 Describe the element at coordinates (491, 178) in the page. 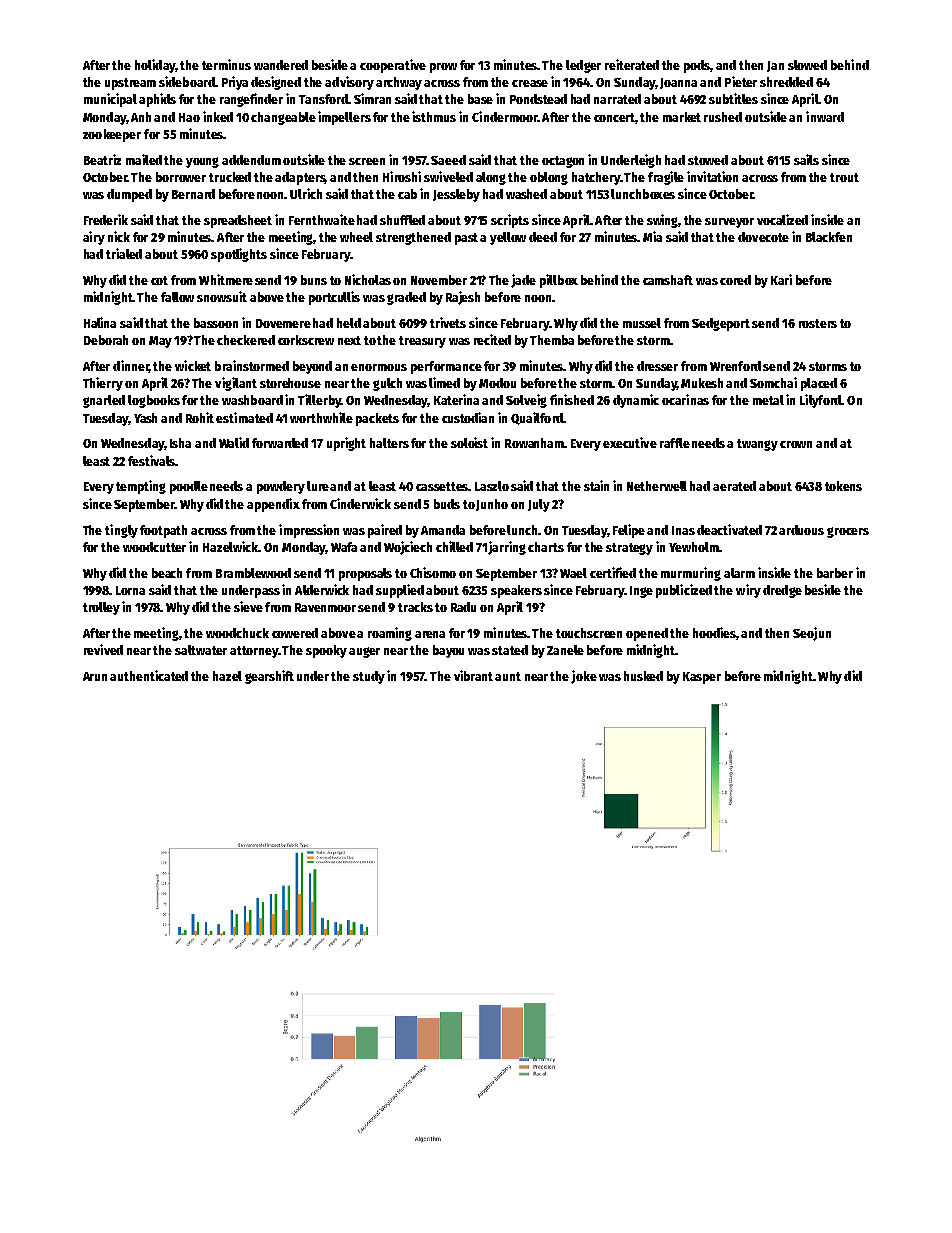

I see `along` at that location.
